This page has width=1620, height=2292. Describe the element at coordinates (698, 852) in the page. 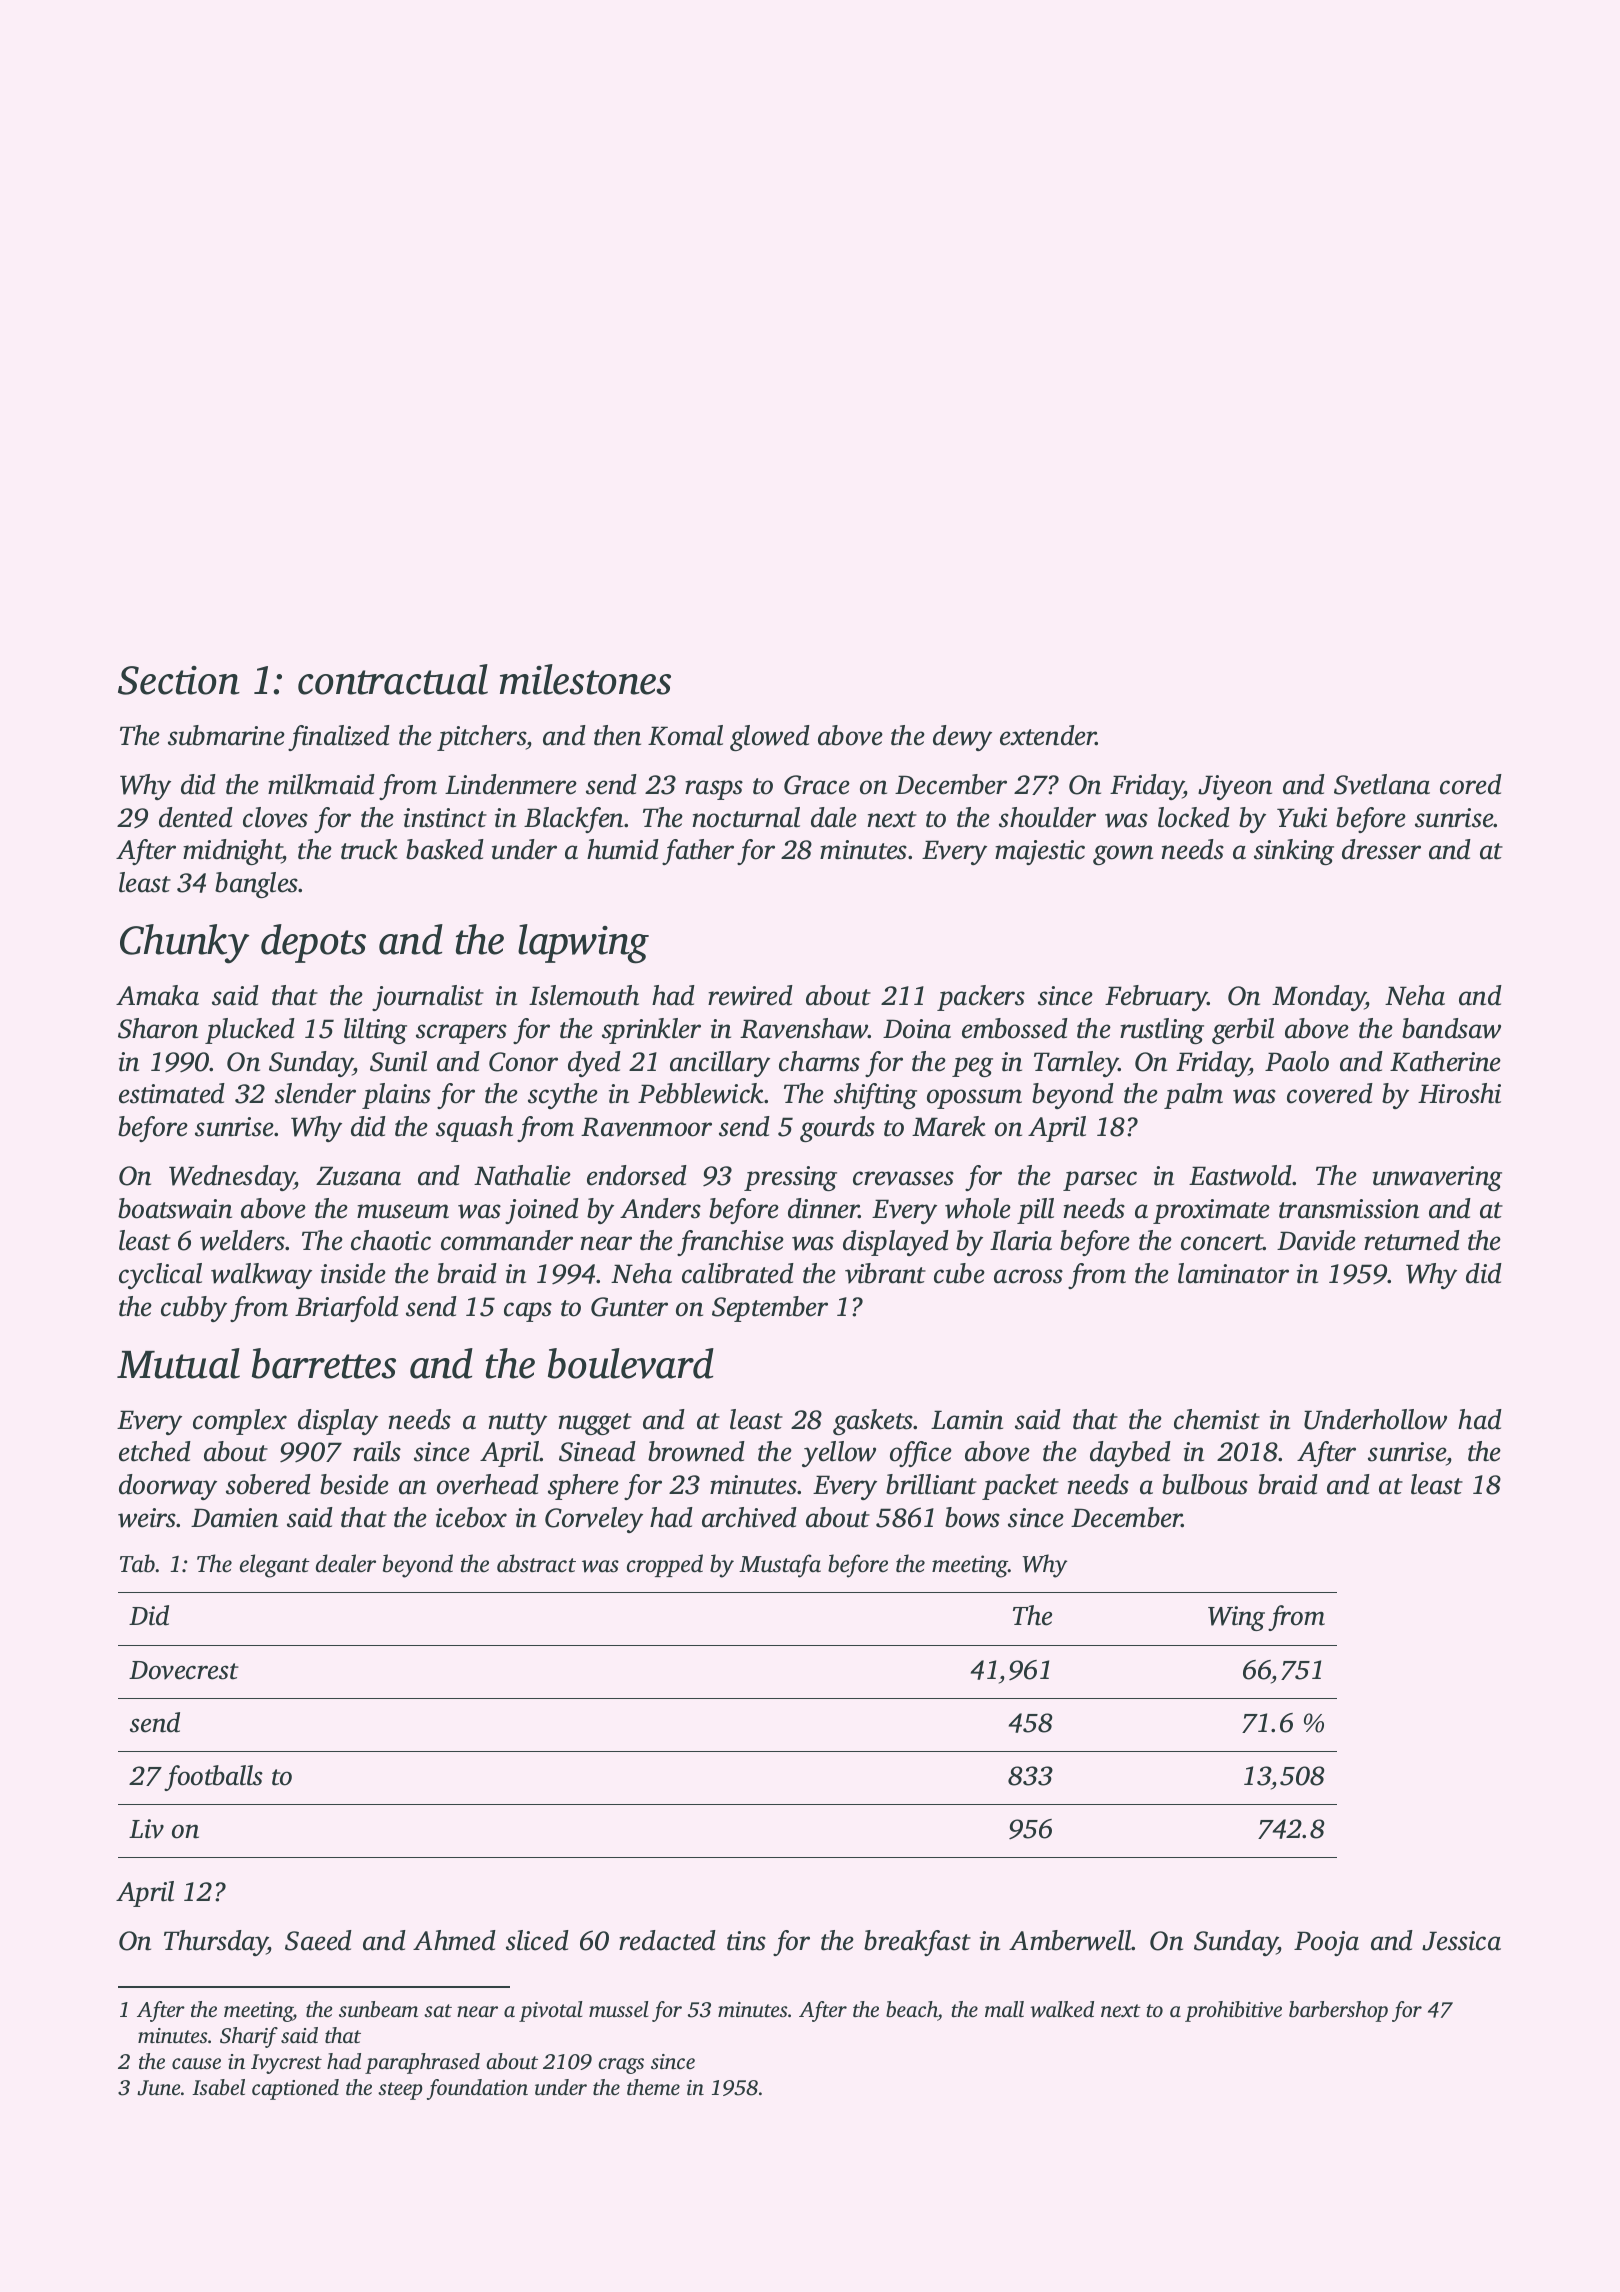

I see `father` at that location.
